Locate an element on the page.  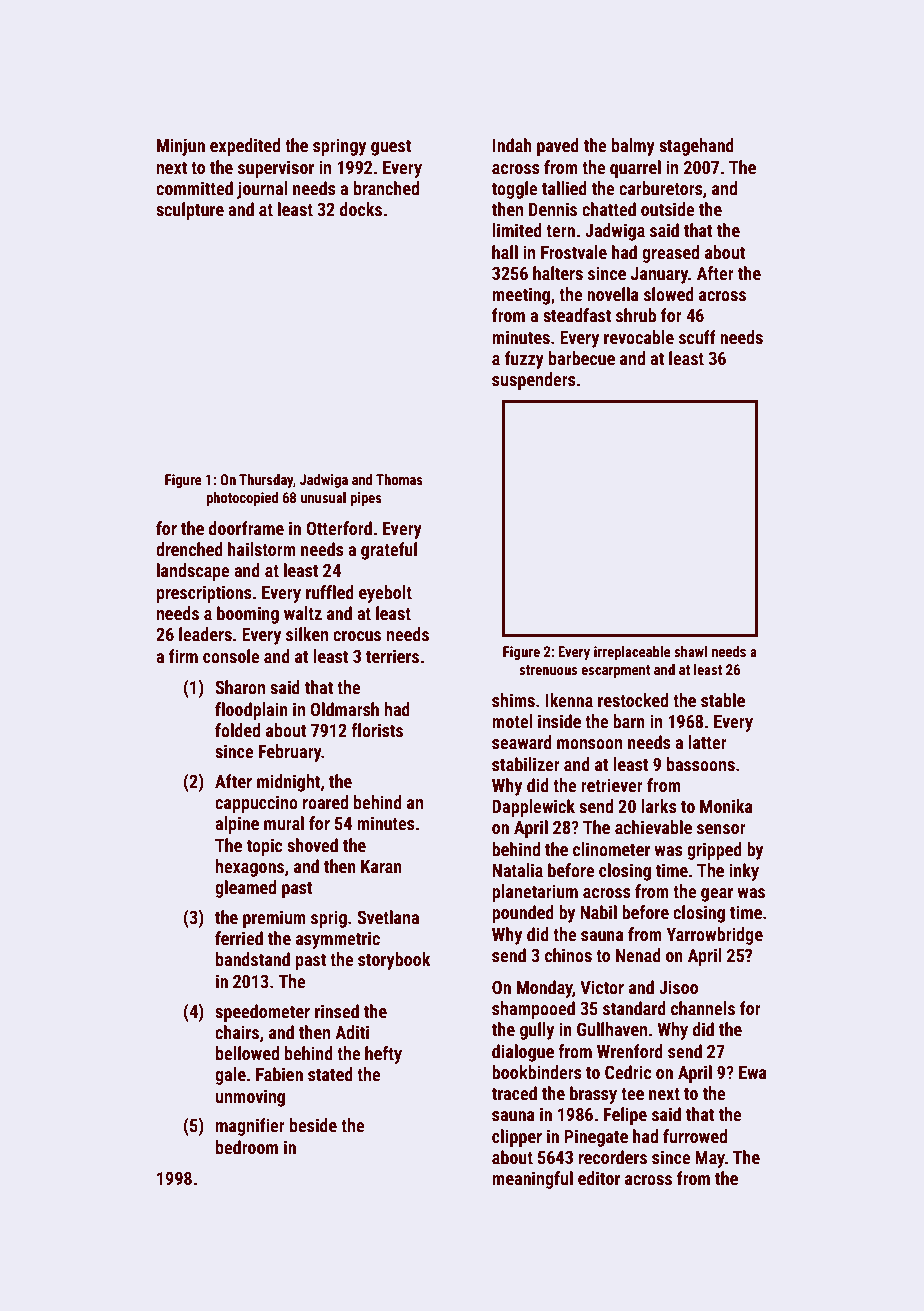
bedroom is located at coordinates (247, 1147).
